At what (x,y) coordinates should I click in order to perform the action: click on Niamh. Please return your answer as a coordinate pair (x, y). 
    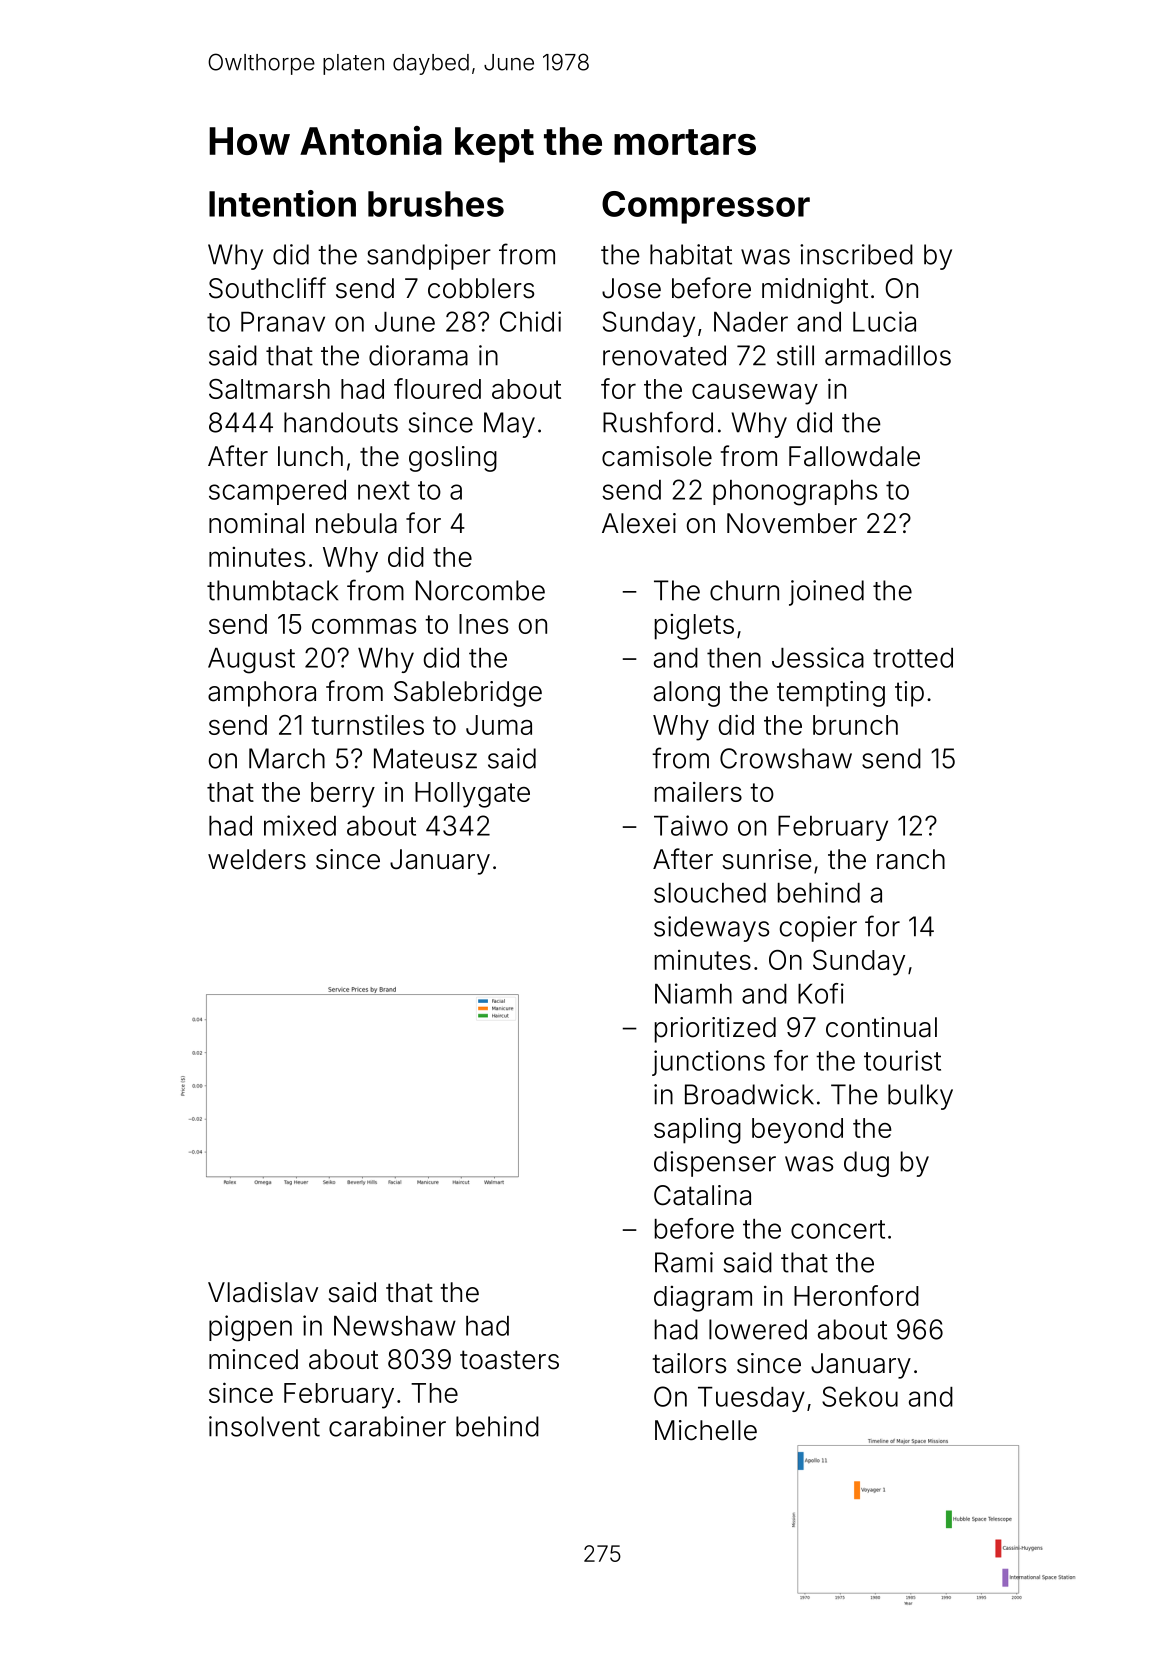
    Looking at the image, I should click on (693, 993).
